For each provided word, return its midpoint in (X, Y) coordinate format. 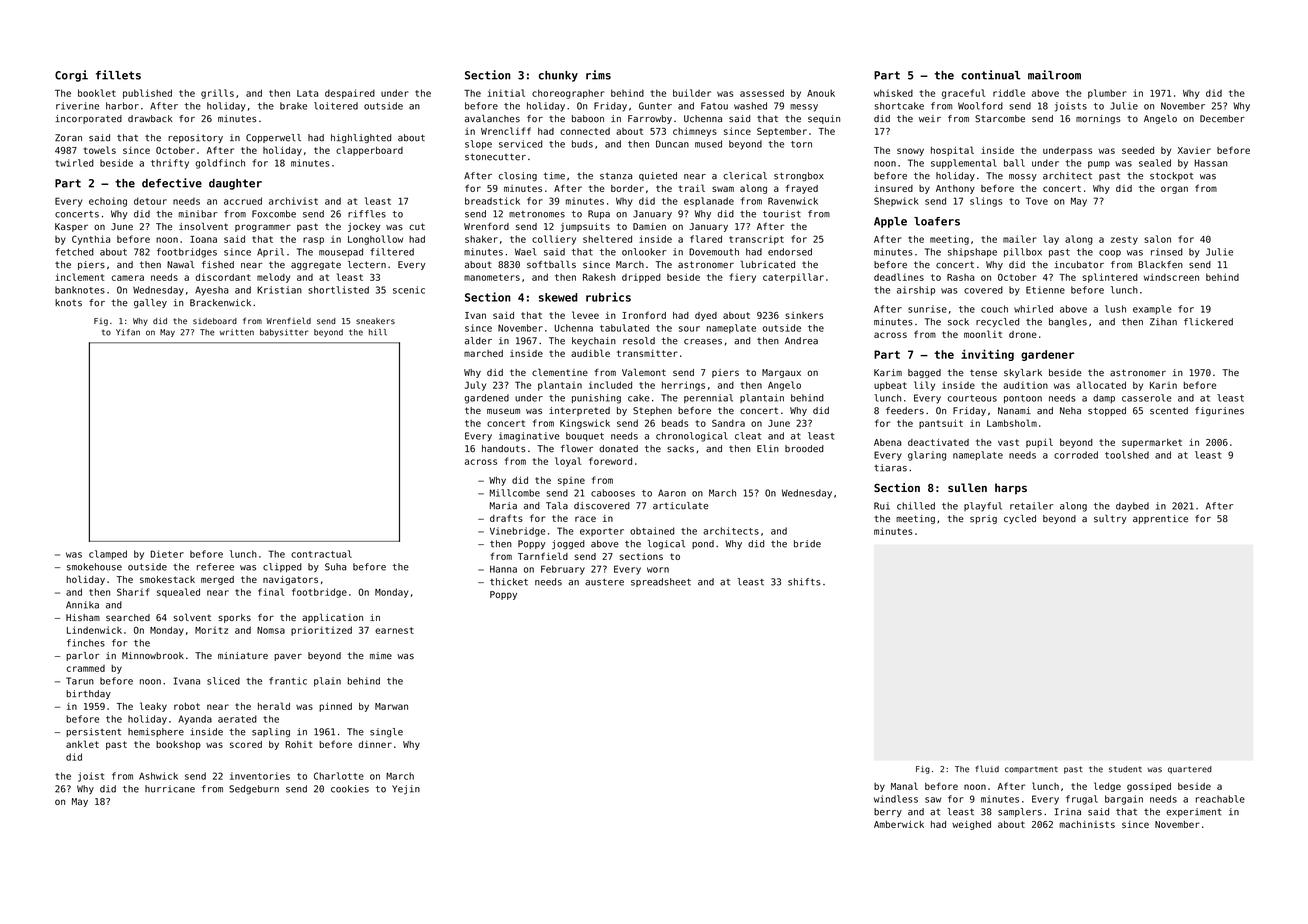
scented (1169, 411)
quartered (1190, 770)
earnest (394, 630)
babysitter (284, 333)
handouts (503, 449)
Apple (890, 222)
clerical (745, 176)
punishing (596, 399)
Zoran (68, 138)
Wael (525, 252)
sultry (1110, 519)
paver (288, 657)
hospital (952, 151)
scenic (409, 290)
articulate (680, 506)
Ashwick (158, 776)
